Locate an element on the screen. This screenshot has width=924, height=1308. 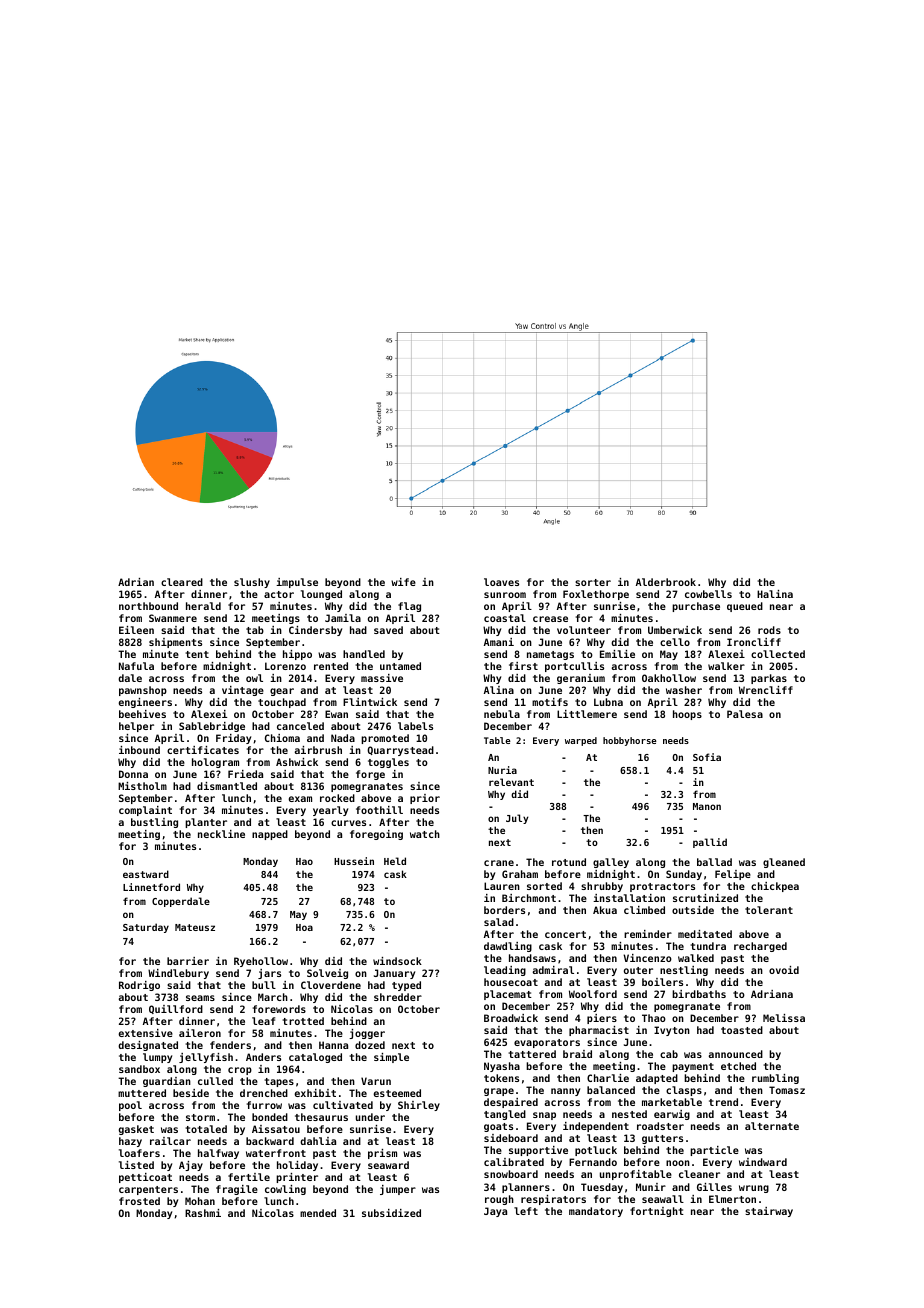
nebula is located at coordinates (502, 714).
